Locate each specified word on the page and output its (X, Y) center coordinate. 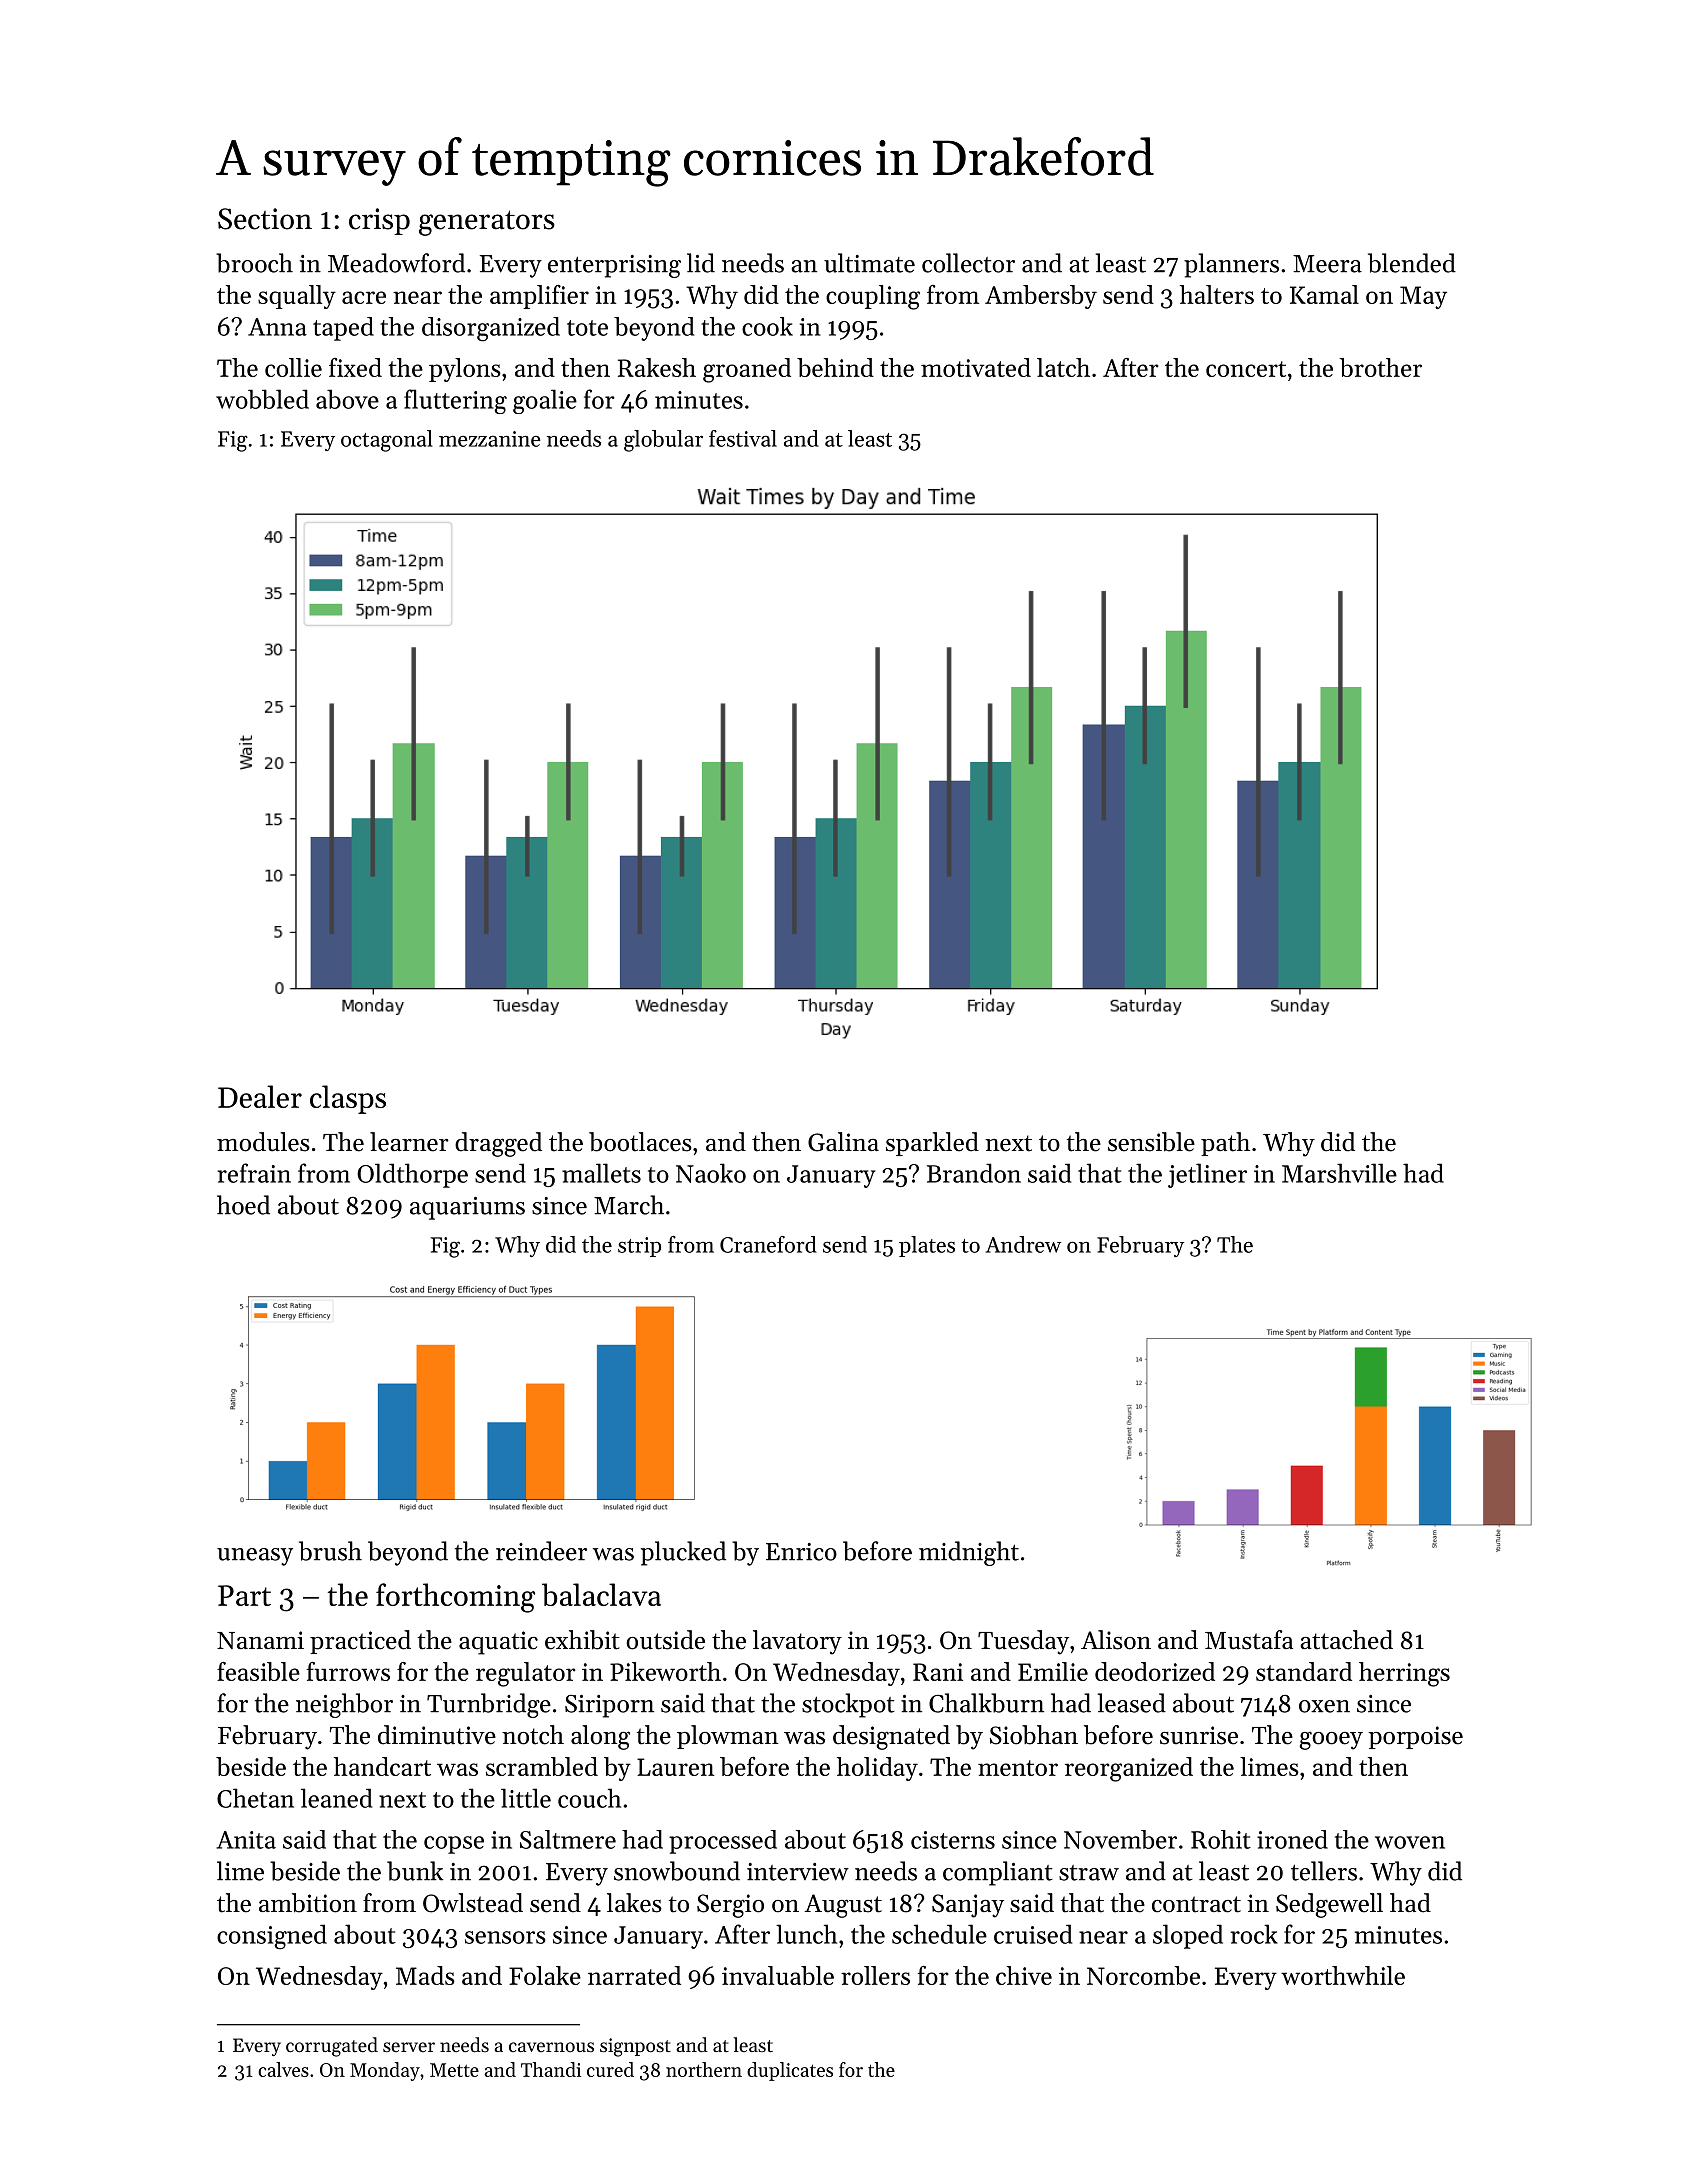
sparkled (932, 1144)
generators (487, 223)
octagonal (387, 441)
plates (927, 1246)
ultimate (869, 263)
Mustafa (1249, 1640)
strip (639, 1247)
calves (283, 2069)
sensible (1151, 1142)
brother (1380, 367)
